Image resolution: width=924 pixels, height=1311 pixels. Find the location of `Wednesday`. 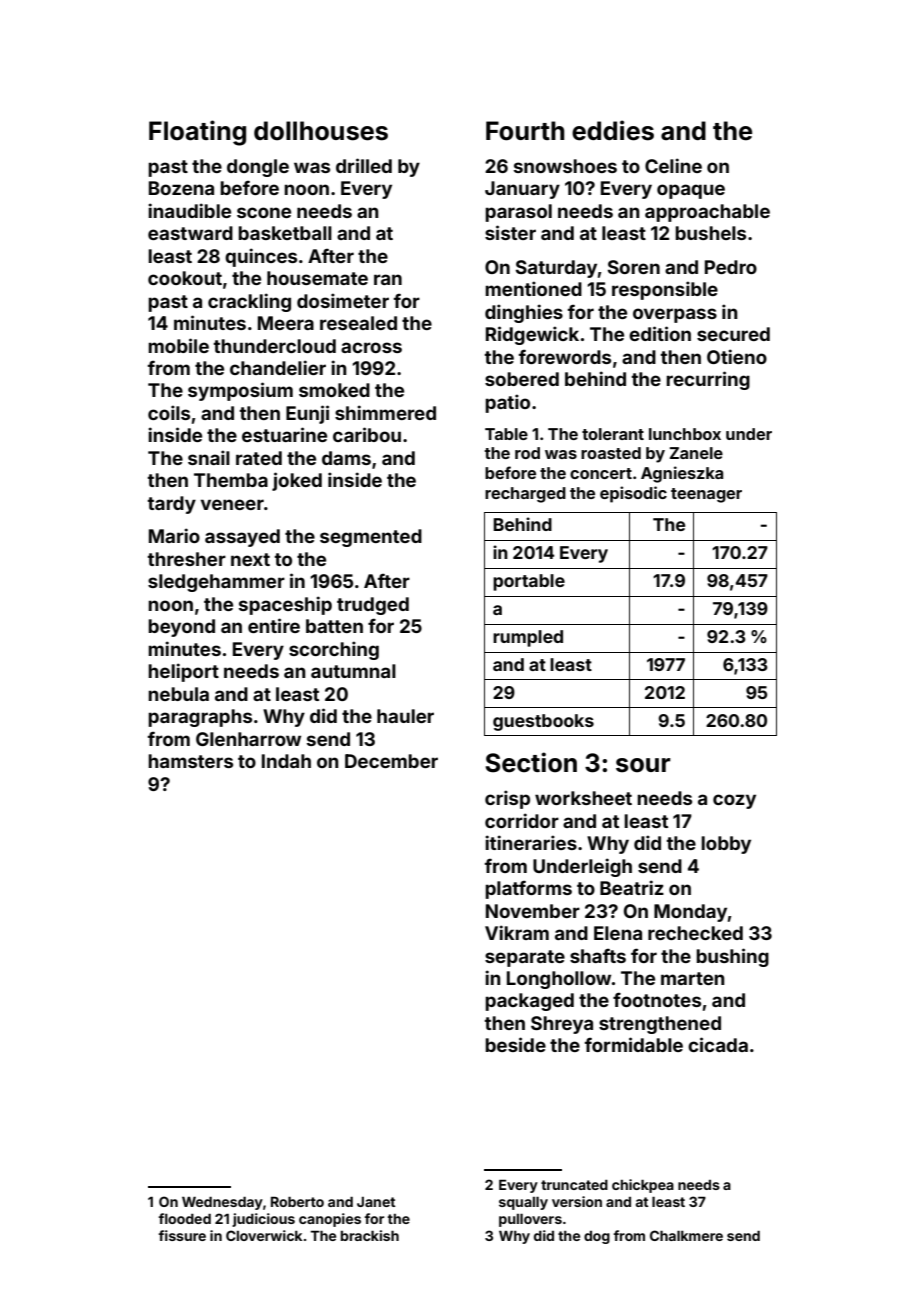

Wednesday is located at coordinates (222, 1203).
